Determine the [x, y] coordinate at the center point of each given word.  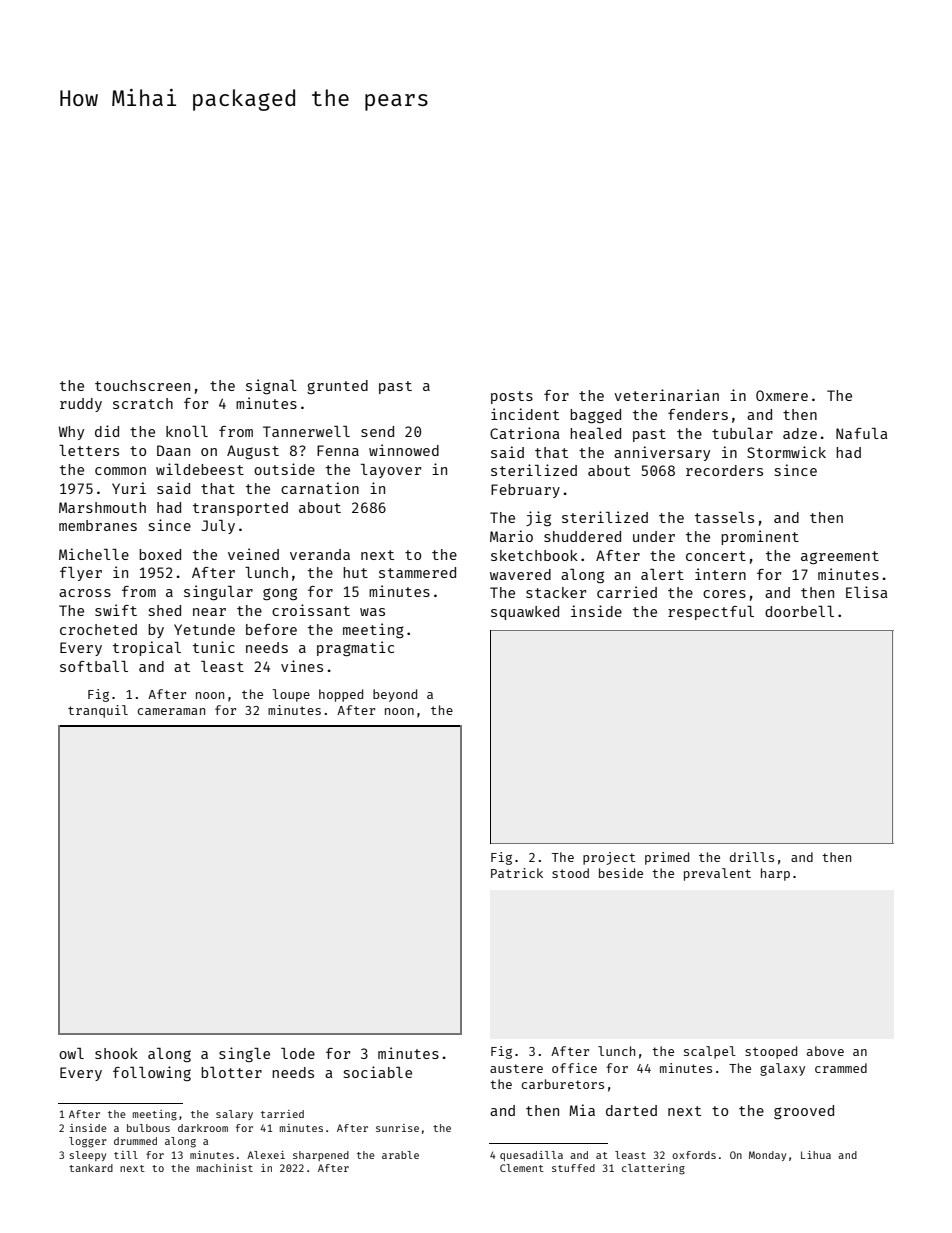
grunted [337, 387]
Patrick [517, 873]
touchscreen [142, 385]
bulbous [148, 1128]
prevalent [717, 874]
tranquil [98, 711]
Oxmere [782, 395]
